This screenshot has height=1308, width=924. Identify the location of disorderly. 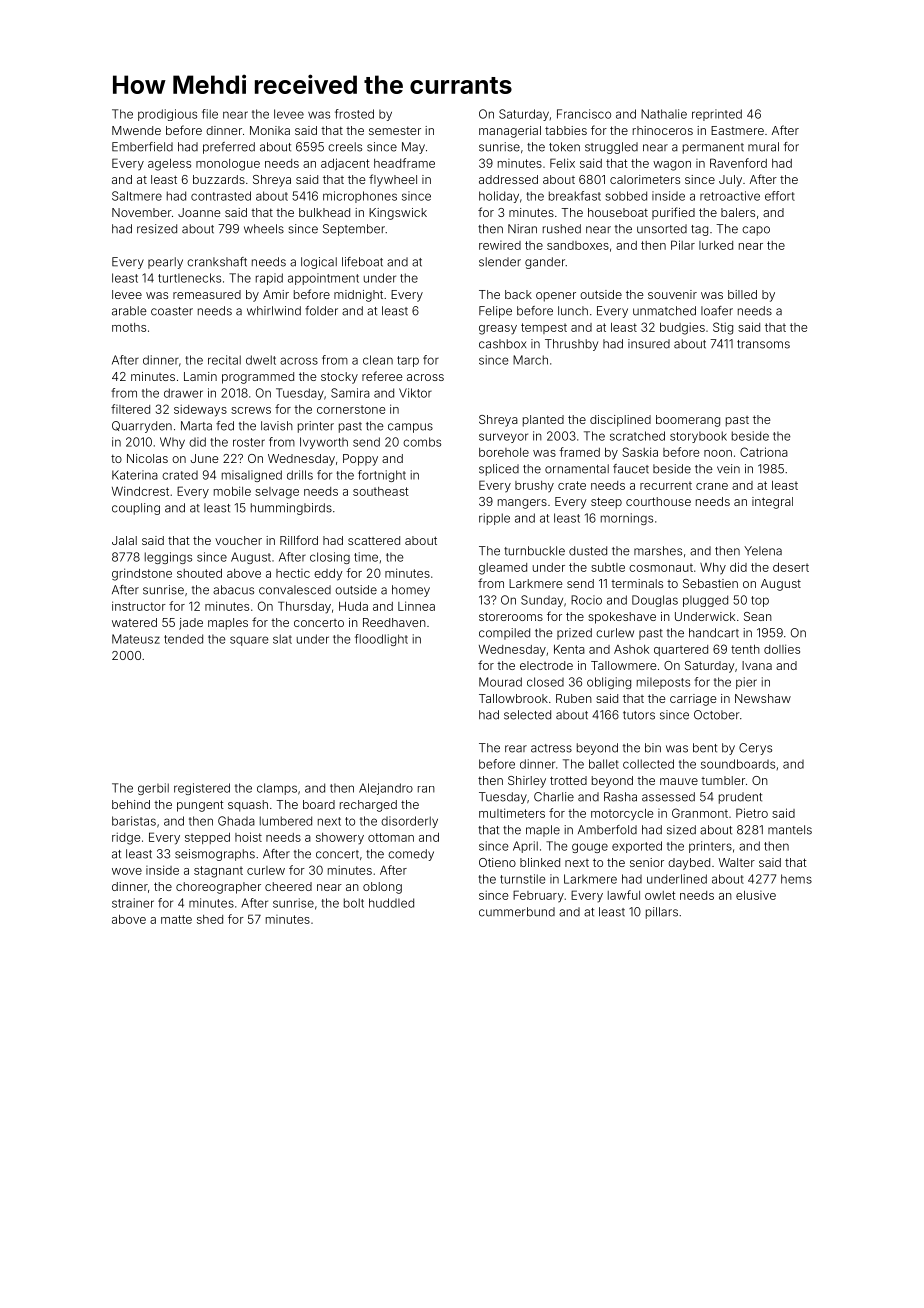
(409, 822).
